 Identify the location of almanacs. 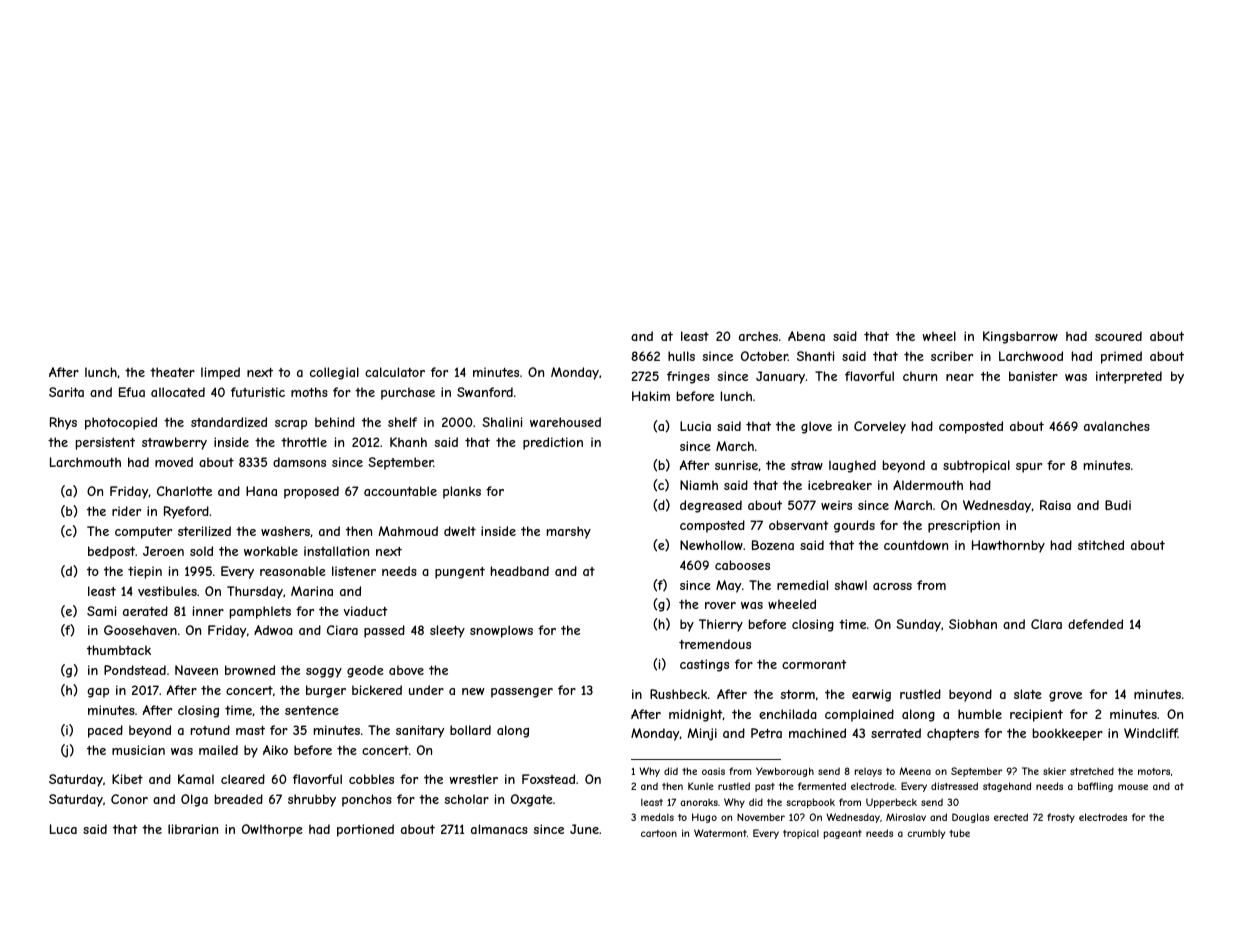
(499, 829).
